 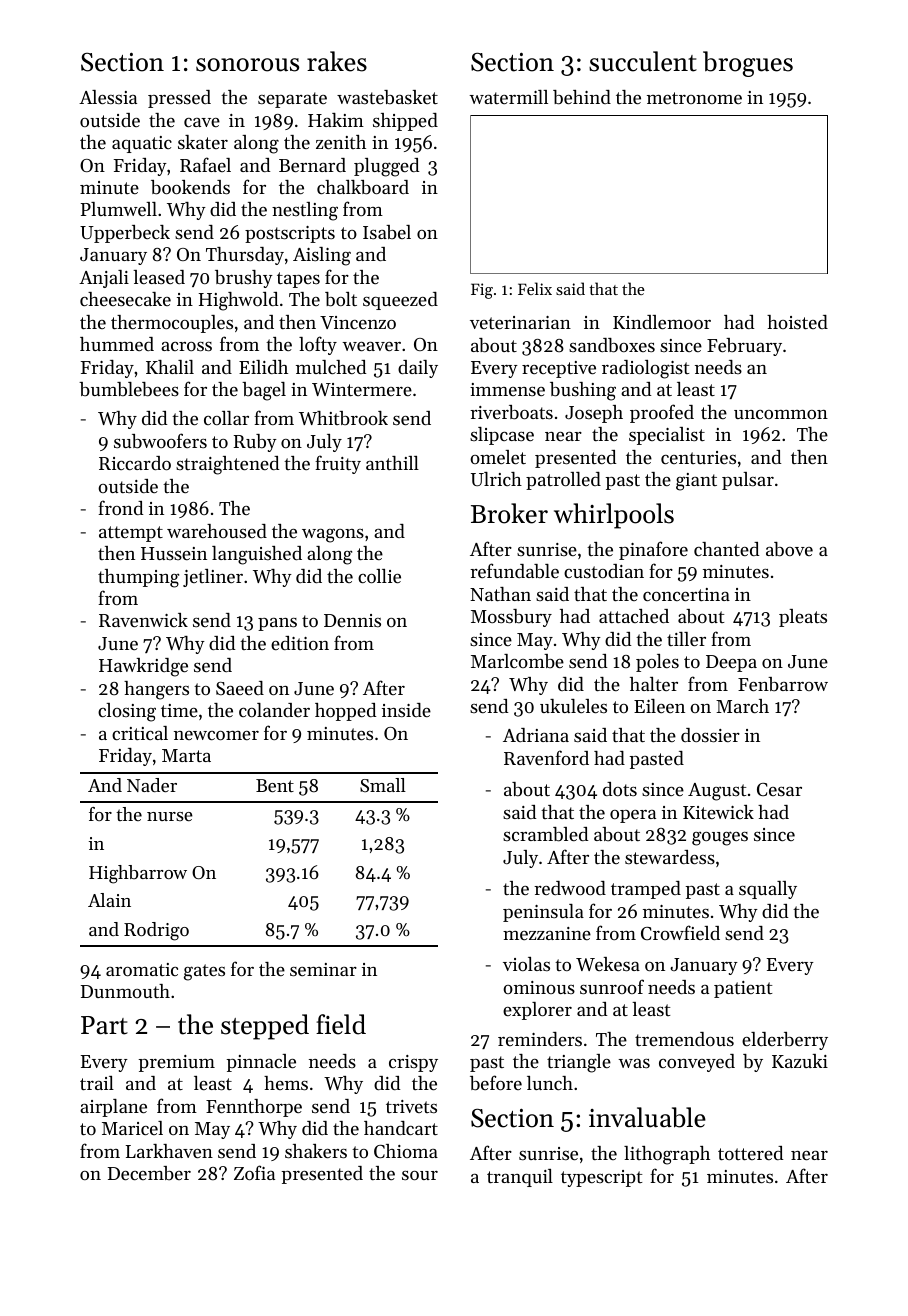 I want to click on premium, so click(x=176, y=1063).
